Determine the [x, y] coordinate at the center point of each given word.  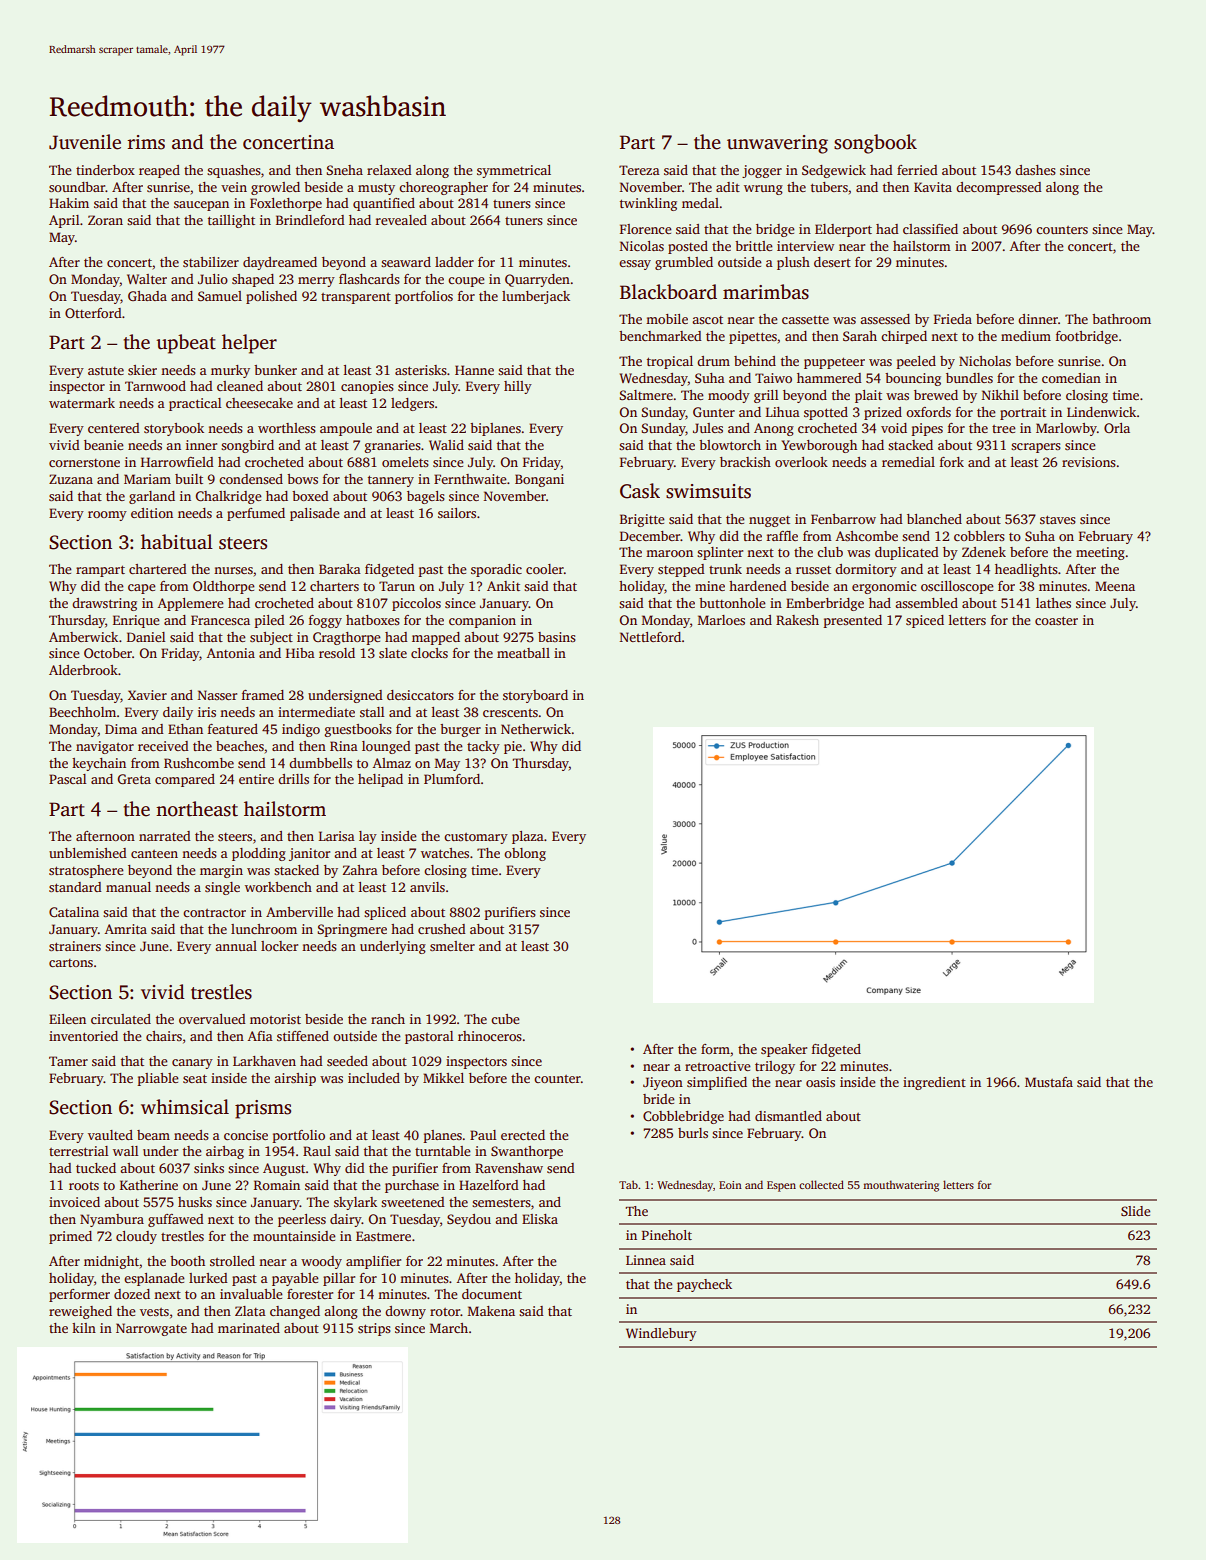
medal [700, 203]
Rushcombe [199, 763]
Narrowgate [151, 1329]
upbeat [186, 344]
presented [852, 621]
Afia [260, 1036]
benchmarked [660, 336]
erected [523, 1135]
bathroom [1121, 319]
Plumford [452, 779]
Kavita [933, 187]
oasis [820, 1082]
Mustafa [1049, 1082]
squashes [234, 171]
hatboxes [373, 620]
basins [557, 637]
